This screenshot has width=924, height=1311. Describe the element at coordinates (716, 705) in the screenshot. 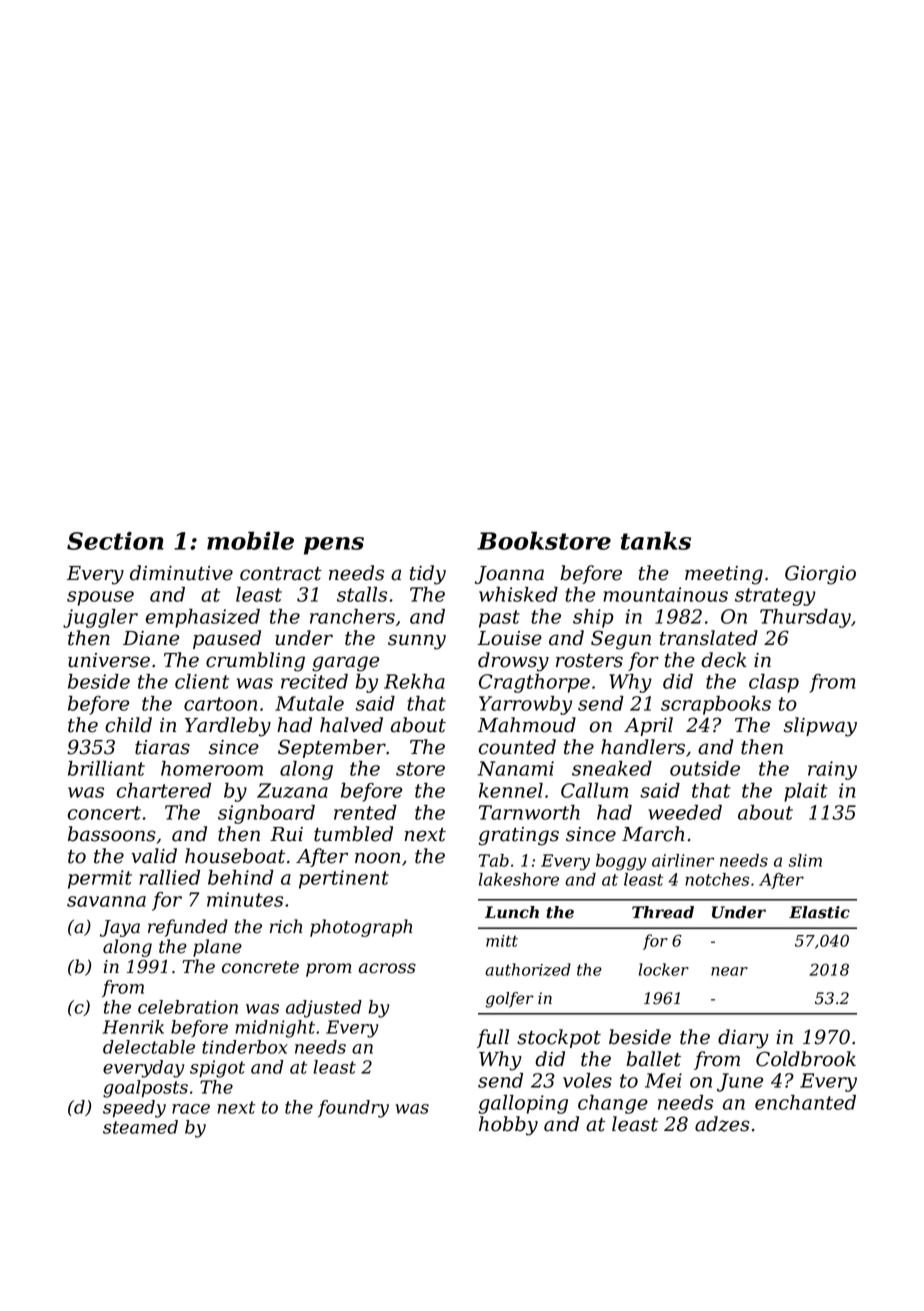

I see `scrapbooks` at that location.
